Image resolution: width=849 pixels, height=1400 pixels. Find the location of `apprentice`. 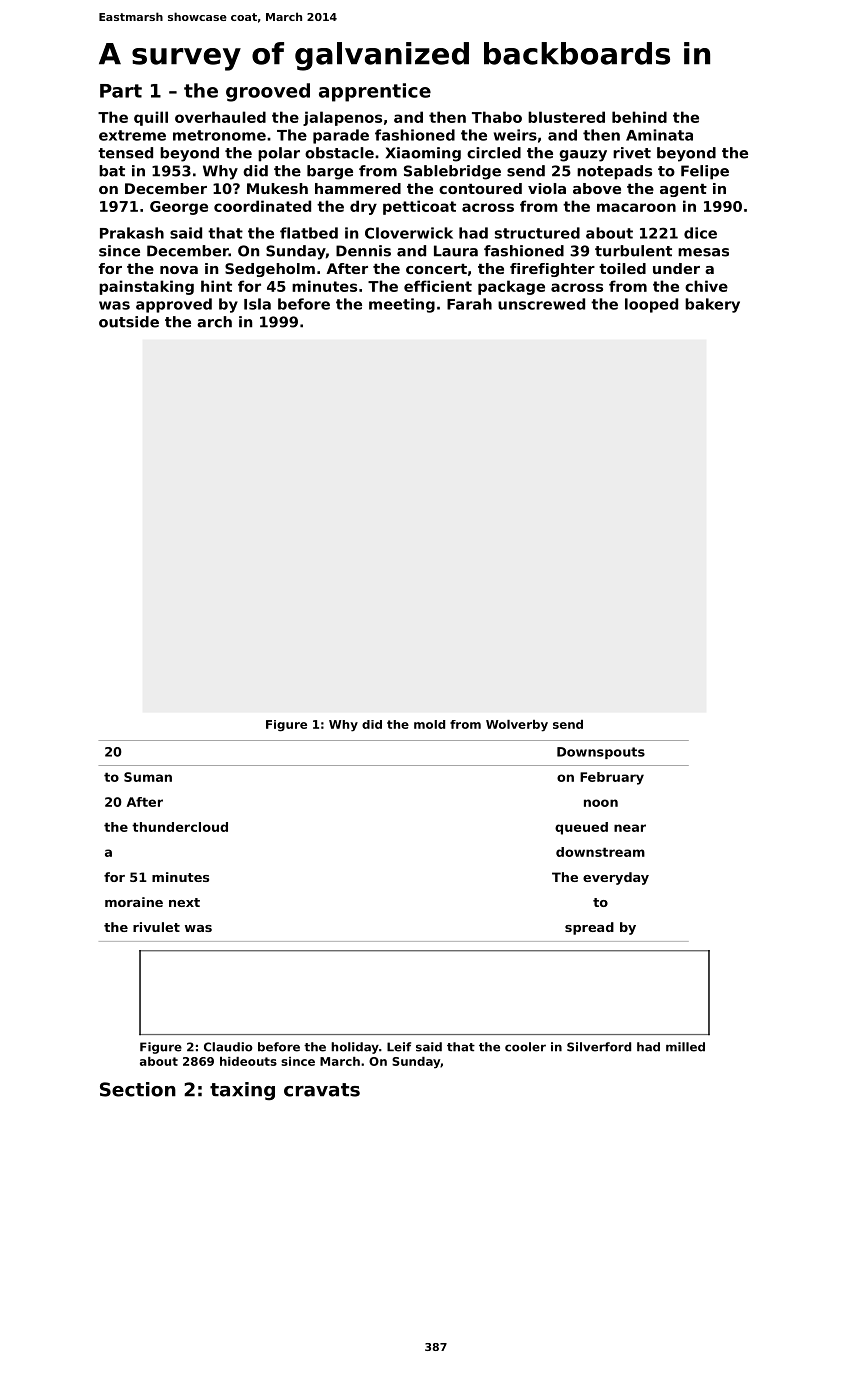

apprentice is located at coordinates (375, 92).
